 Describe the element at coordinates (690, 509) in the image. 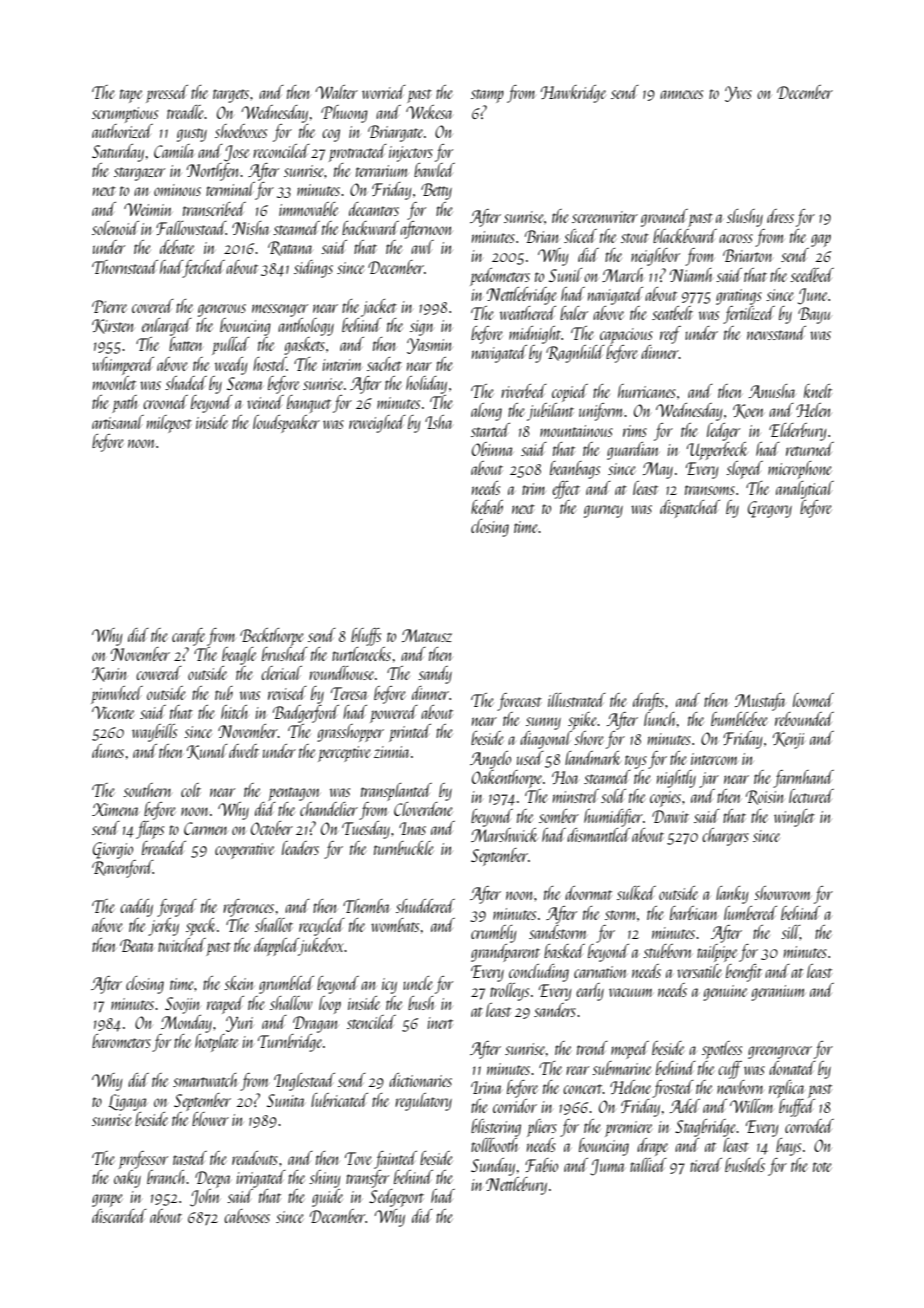

I see `dispatched` at that location.
